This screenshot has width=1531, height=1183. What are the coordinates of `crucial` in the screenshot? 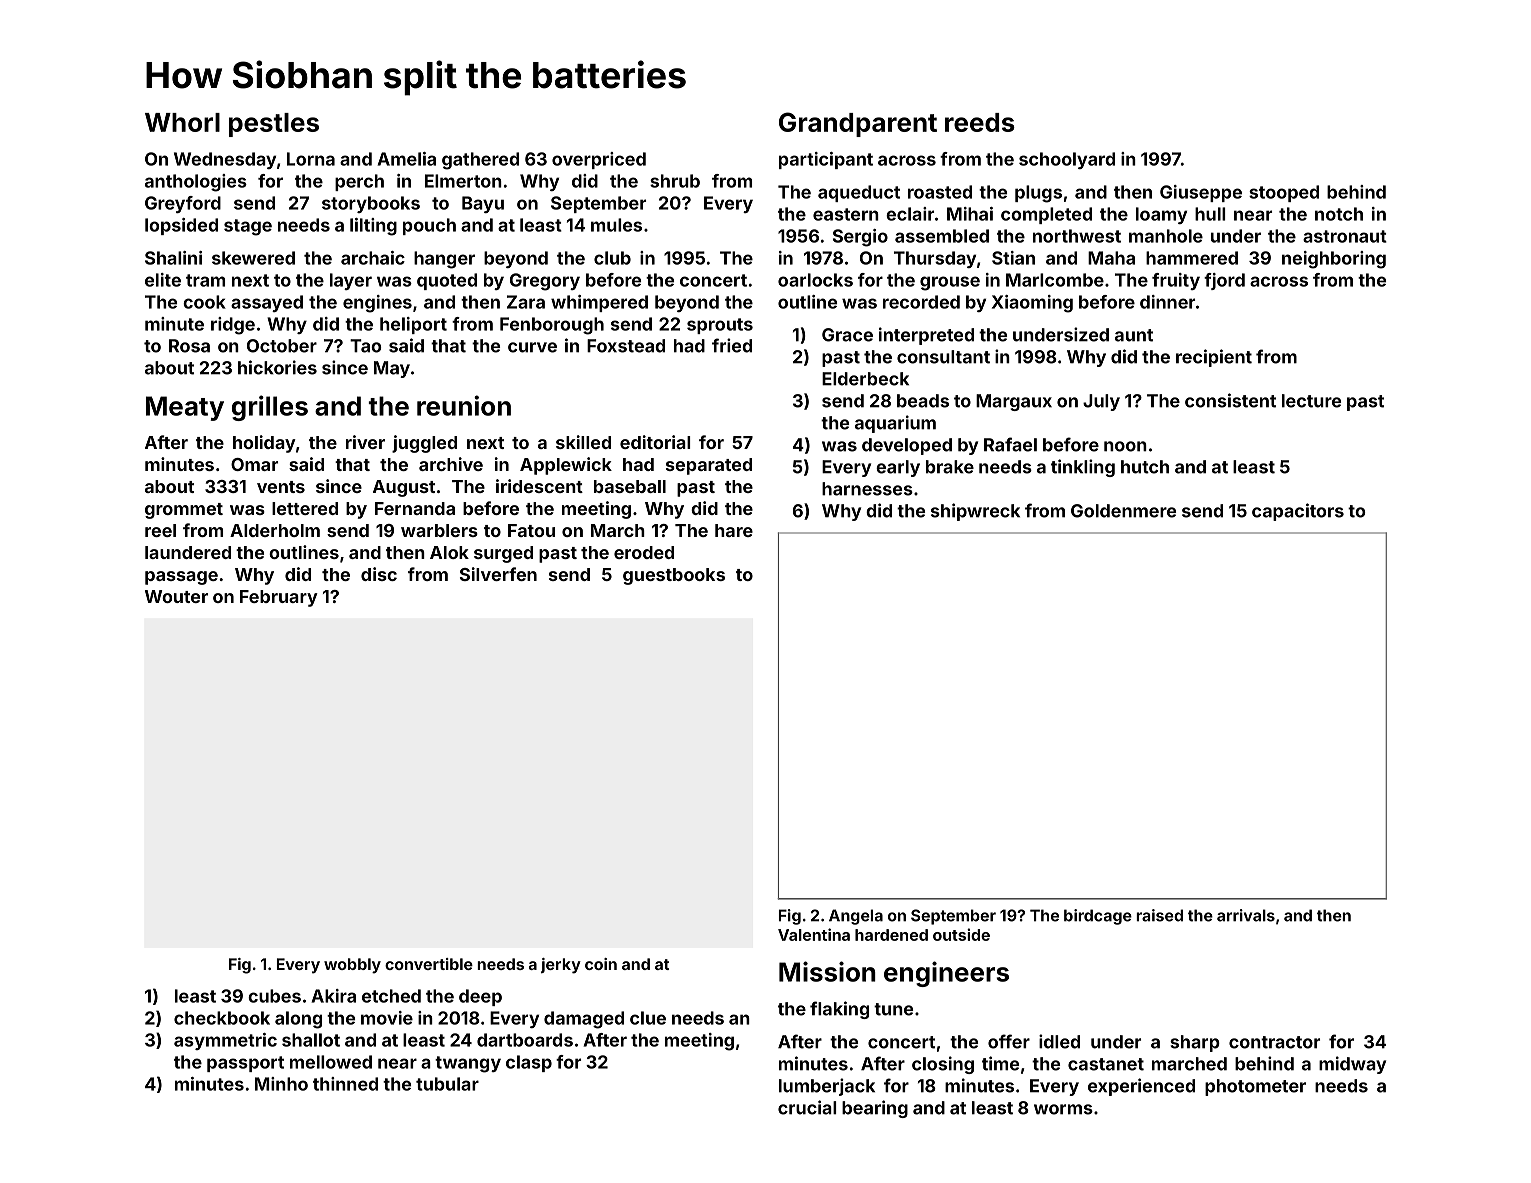 It's located at (807, 1107).
